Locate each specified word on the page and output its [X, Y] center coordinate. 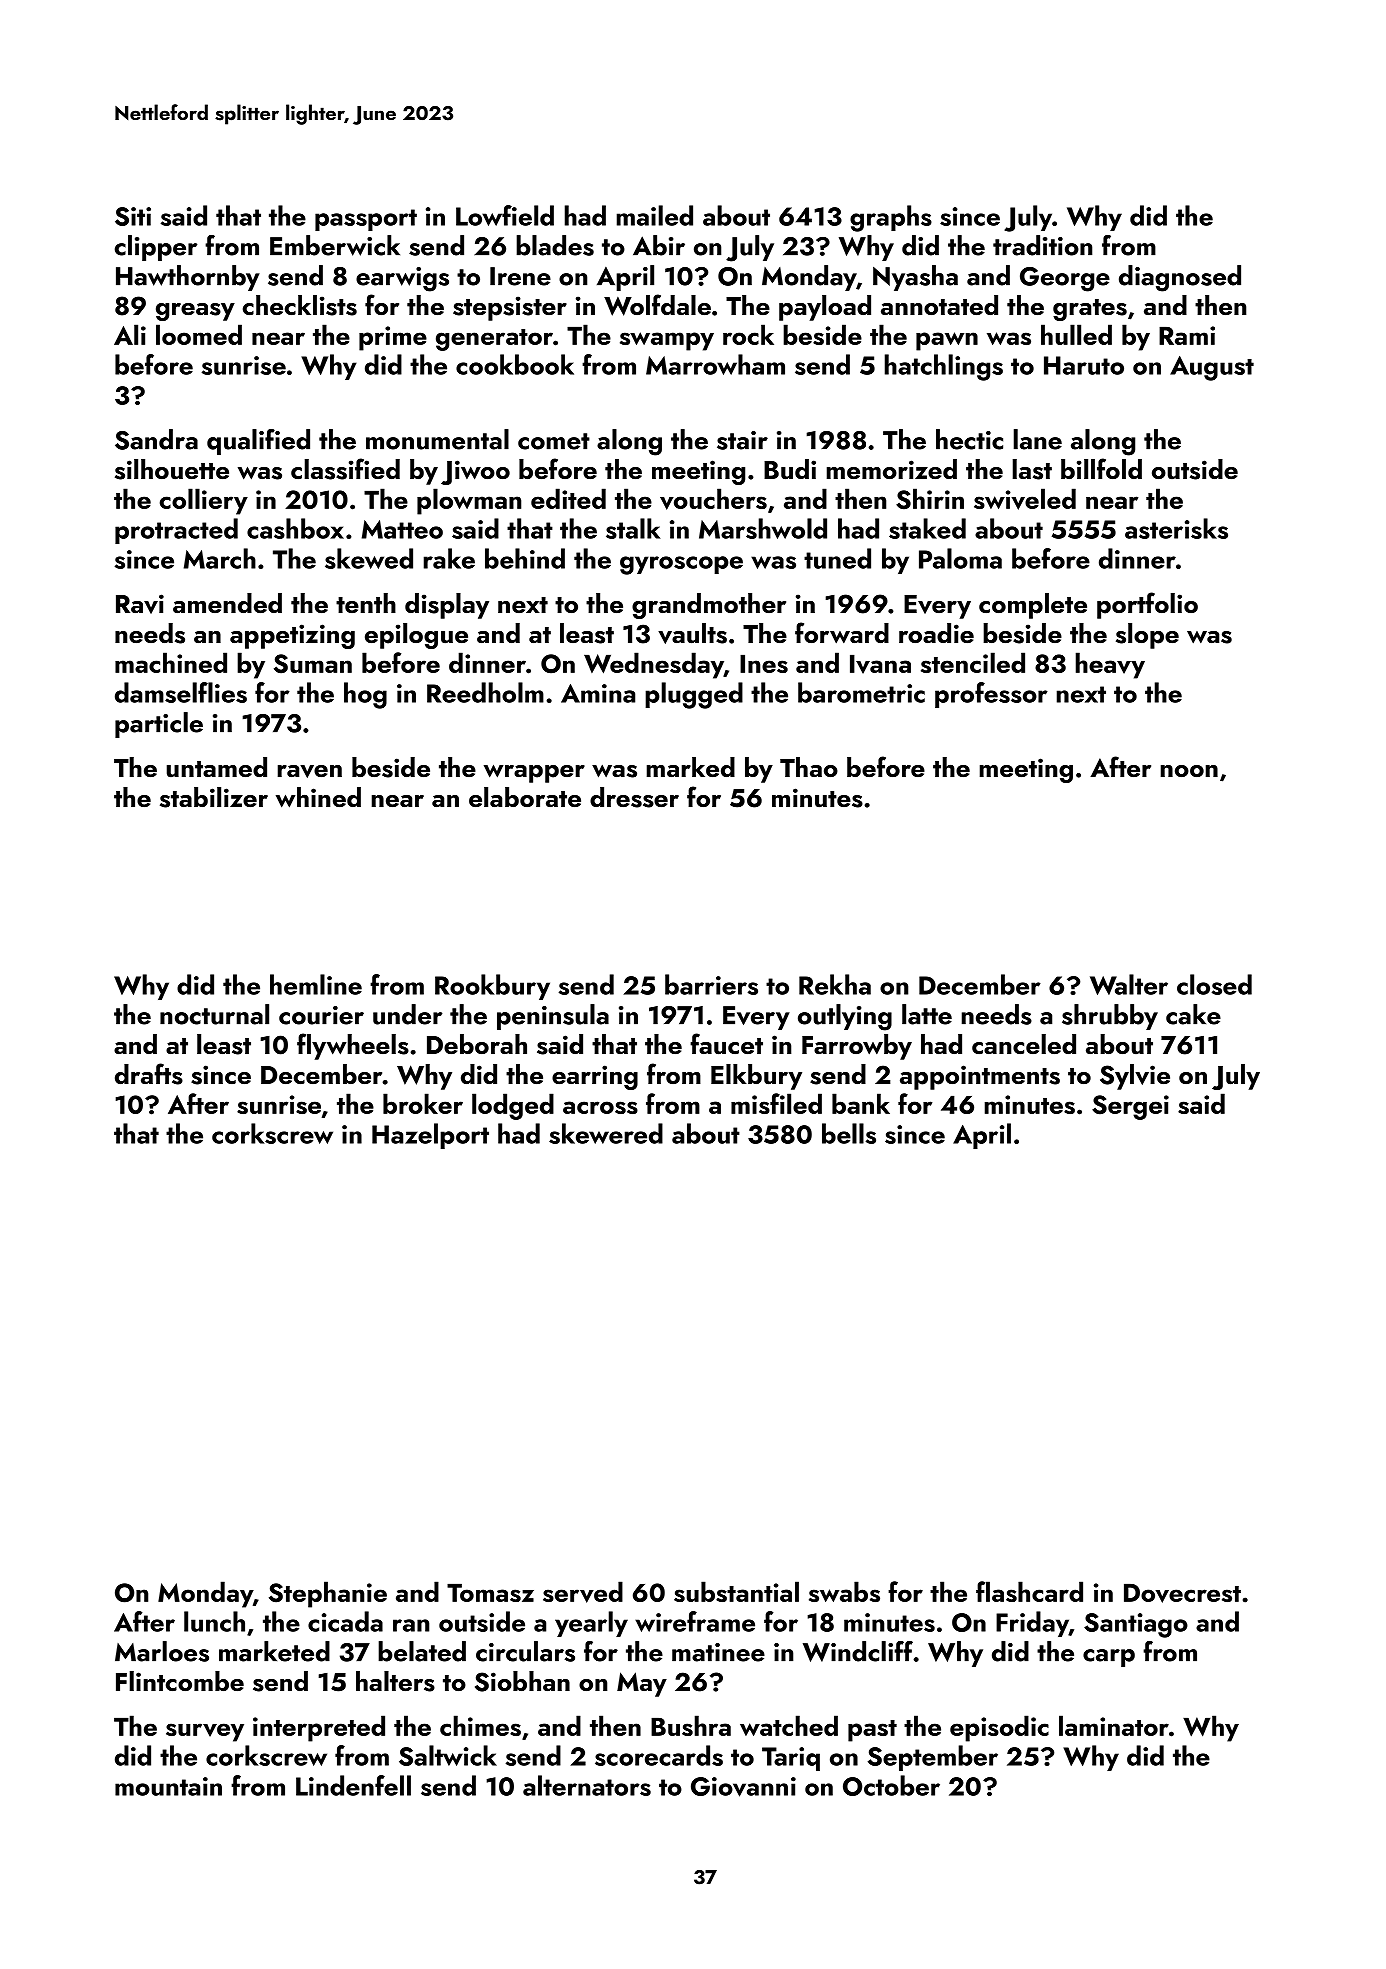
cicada [345, 1621]
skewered [606, 1133]
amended [227, 603]
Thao [809, 767]
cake [1193, 1014]
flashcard [1029, 1591]
